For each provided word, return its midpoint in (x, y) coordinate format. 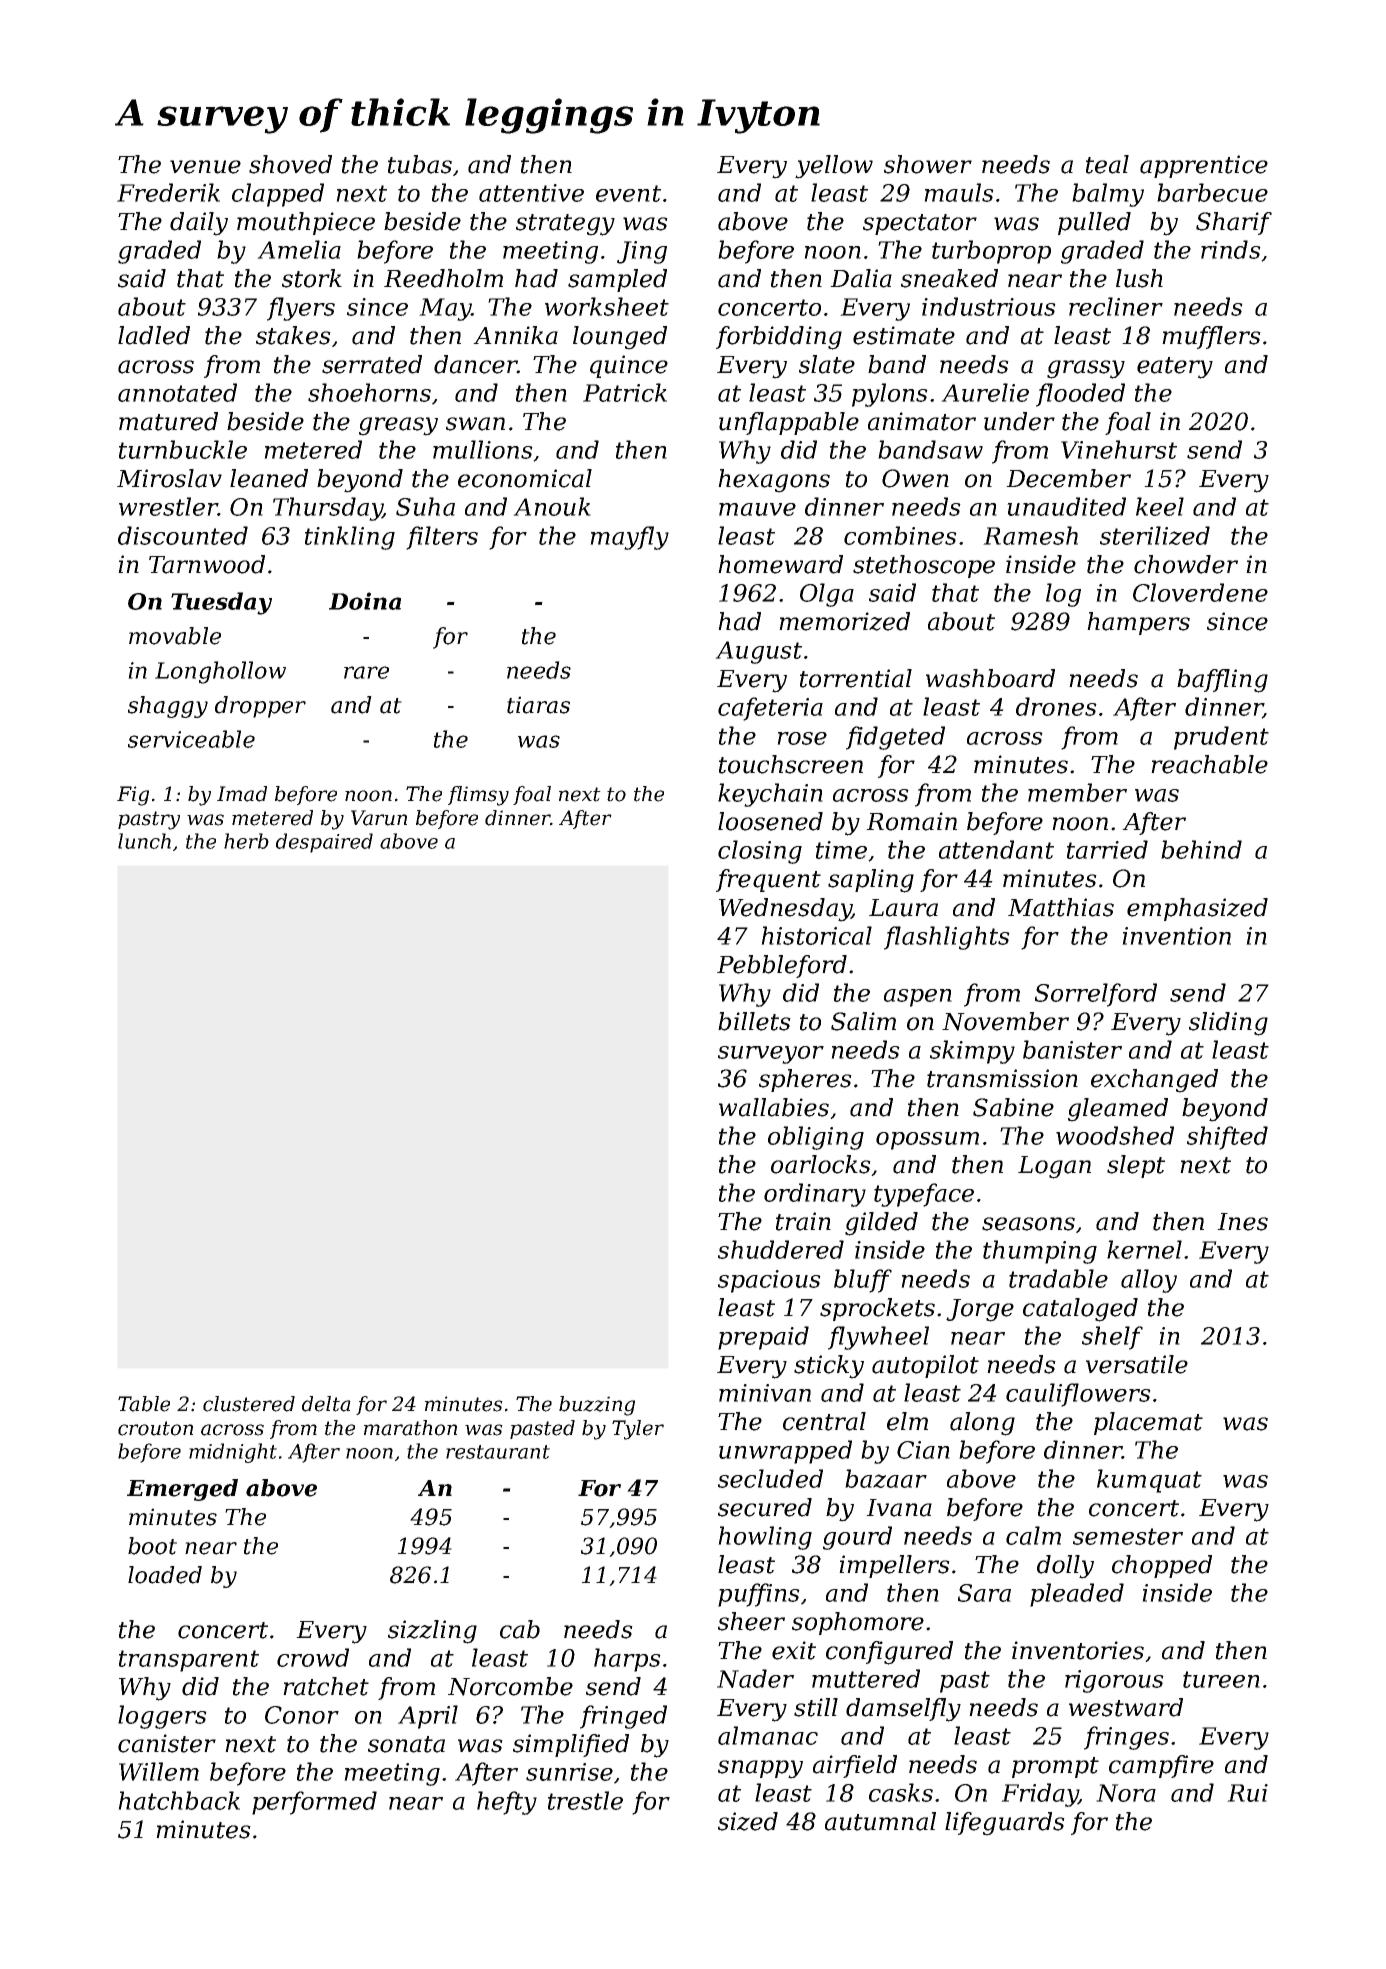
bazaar (886, 1478)
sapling (871, 881)
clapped (278, 195)
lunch (144, 841)
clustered (249, 1404)
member (1077, 792)
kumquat (1149, 1481)
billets (754, 1021)
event (628, 193)
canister (167, 1743)
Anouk (552, 506)
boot (152, 1546)
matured (168, 421)
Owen (915, 478)
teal (1107, 164)
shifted (1227, 1138)
